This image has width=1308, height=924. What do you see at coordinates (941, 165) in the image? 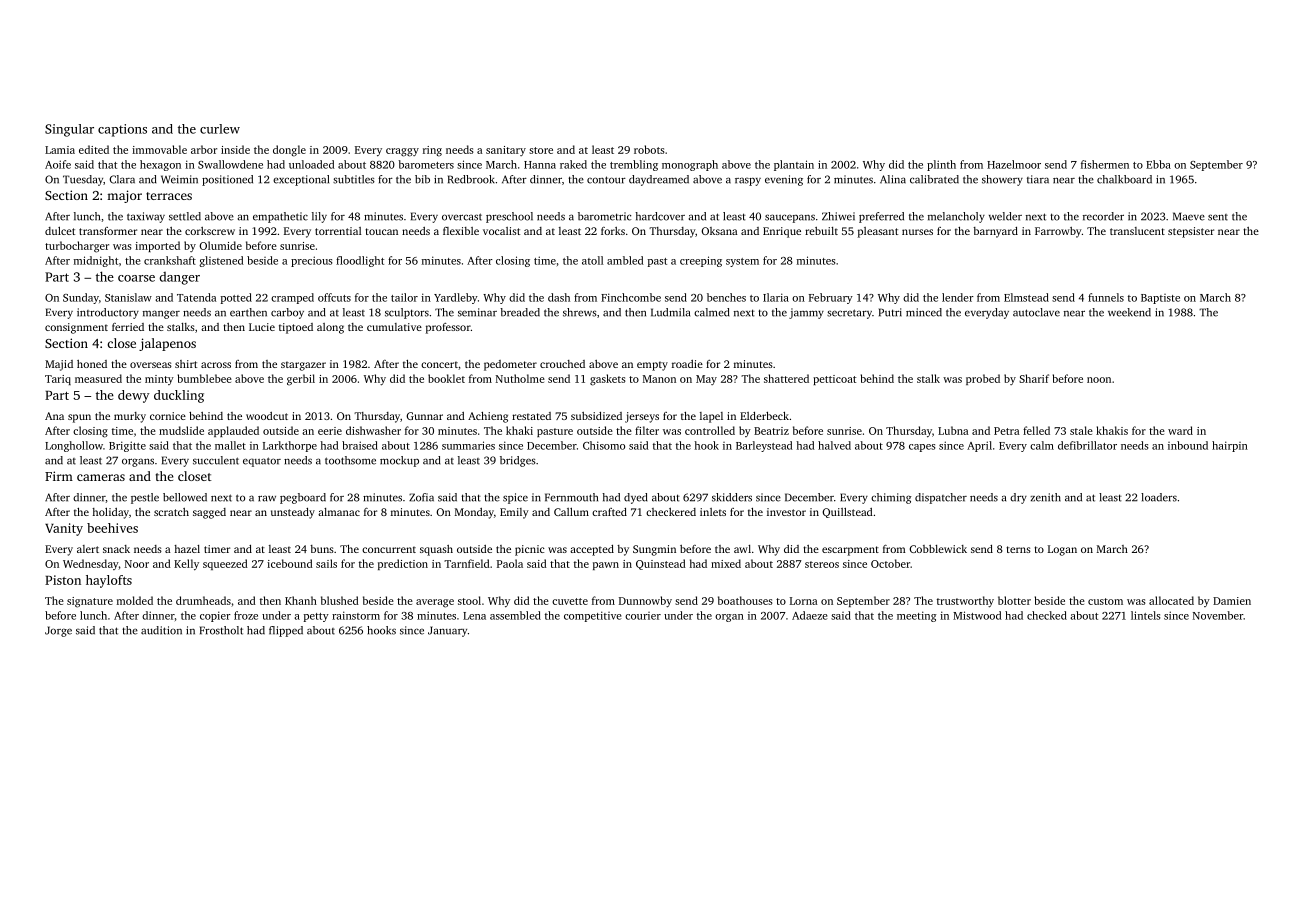
I see `plinth` at bounding box center [941, 165].
